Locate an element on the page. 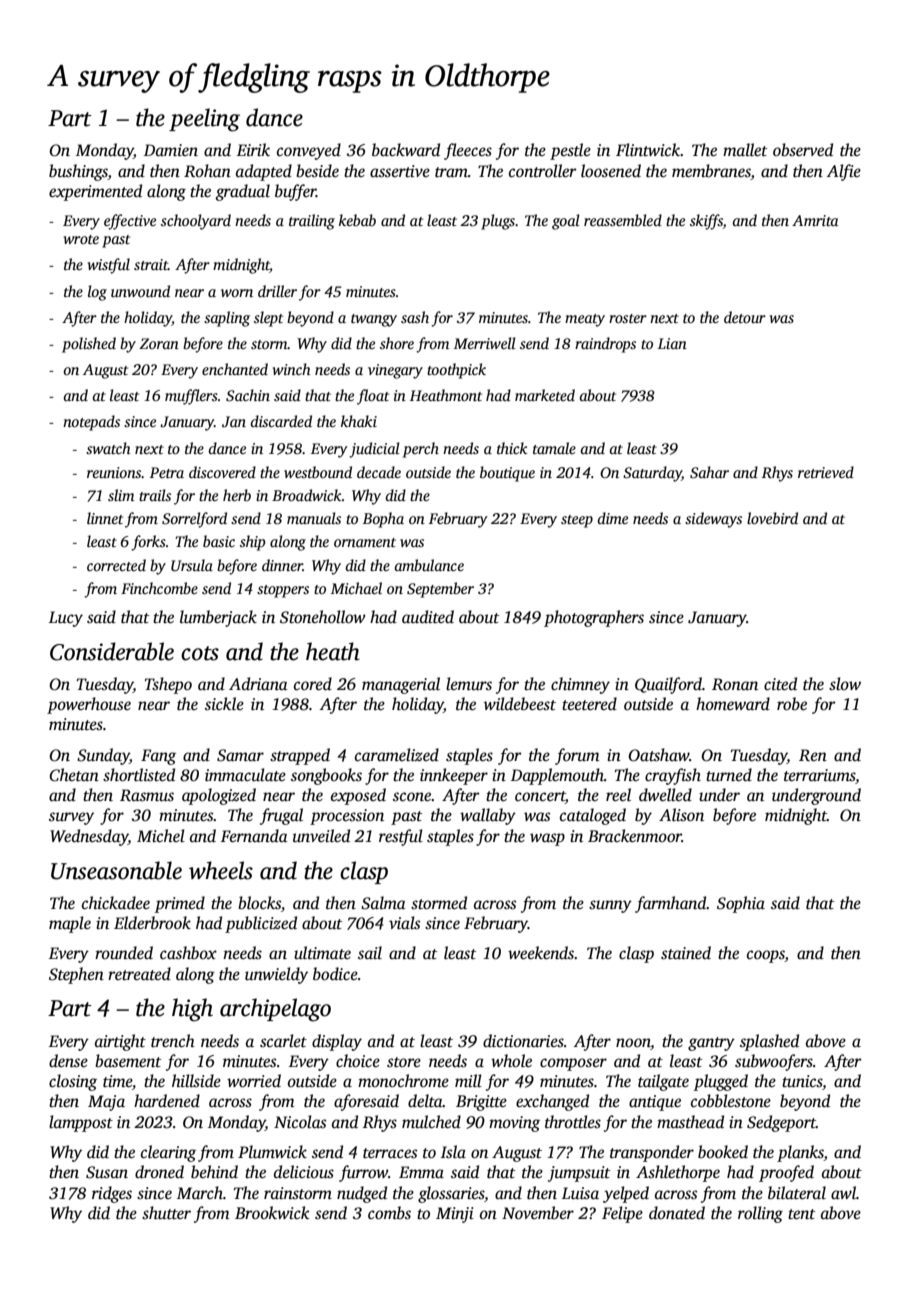  wallaby is located at coordinates (488, 816).
